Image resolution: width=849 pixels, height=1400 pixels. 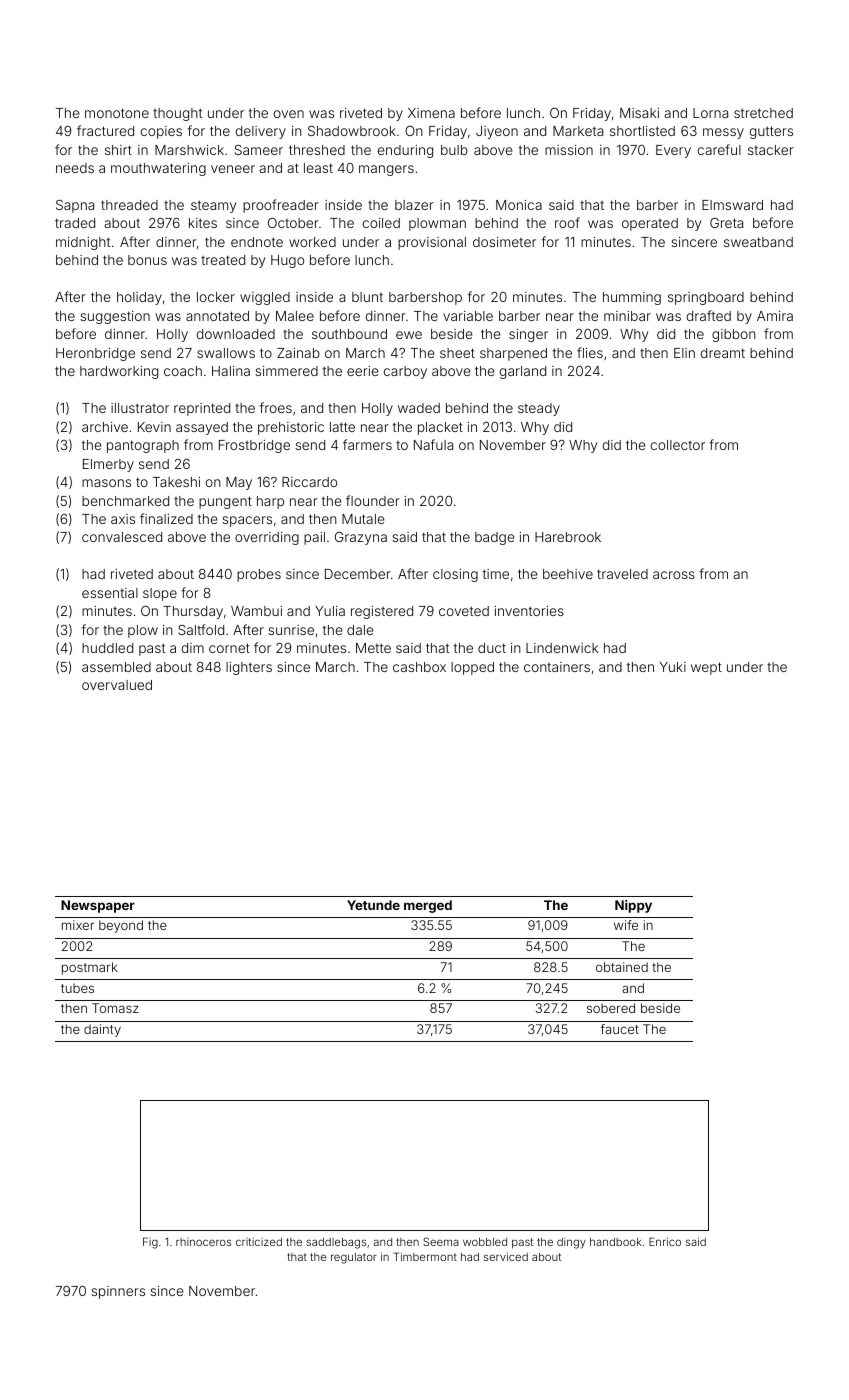 What do you see at coordinates (117, 113) in the screenshot?
I see `monotone` at bounding box center [117, 113].
